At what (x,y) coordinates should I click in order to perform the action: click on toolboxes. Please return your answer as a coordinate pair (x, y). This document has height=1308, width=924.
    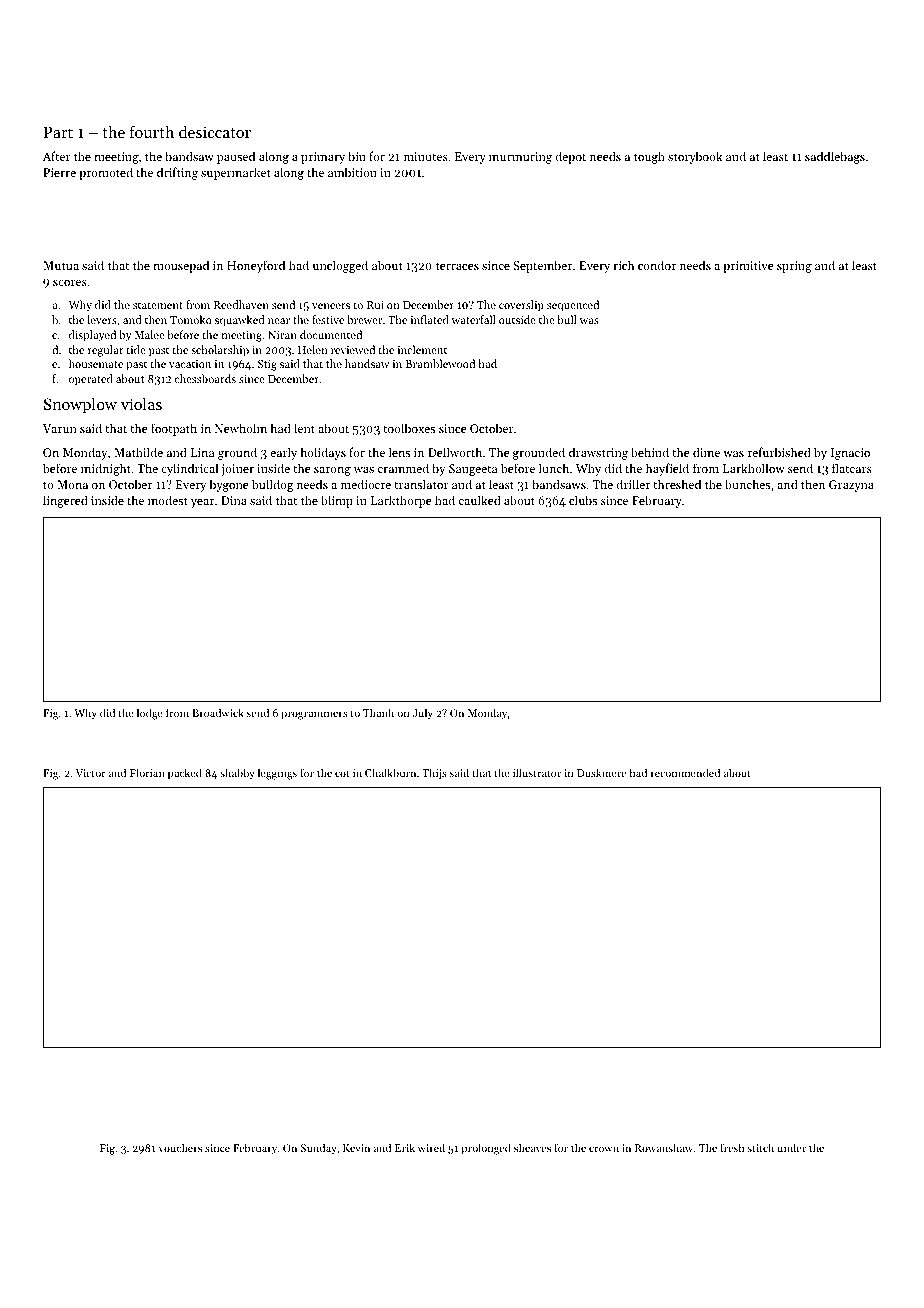
    Looking at the image, I should click on (409, 428).
